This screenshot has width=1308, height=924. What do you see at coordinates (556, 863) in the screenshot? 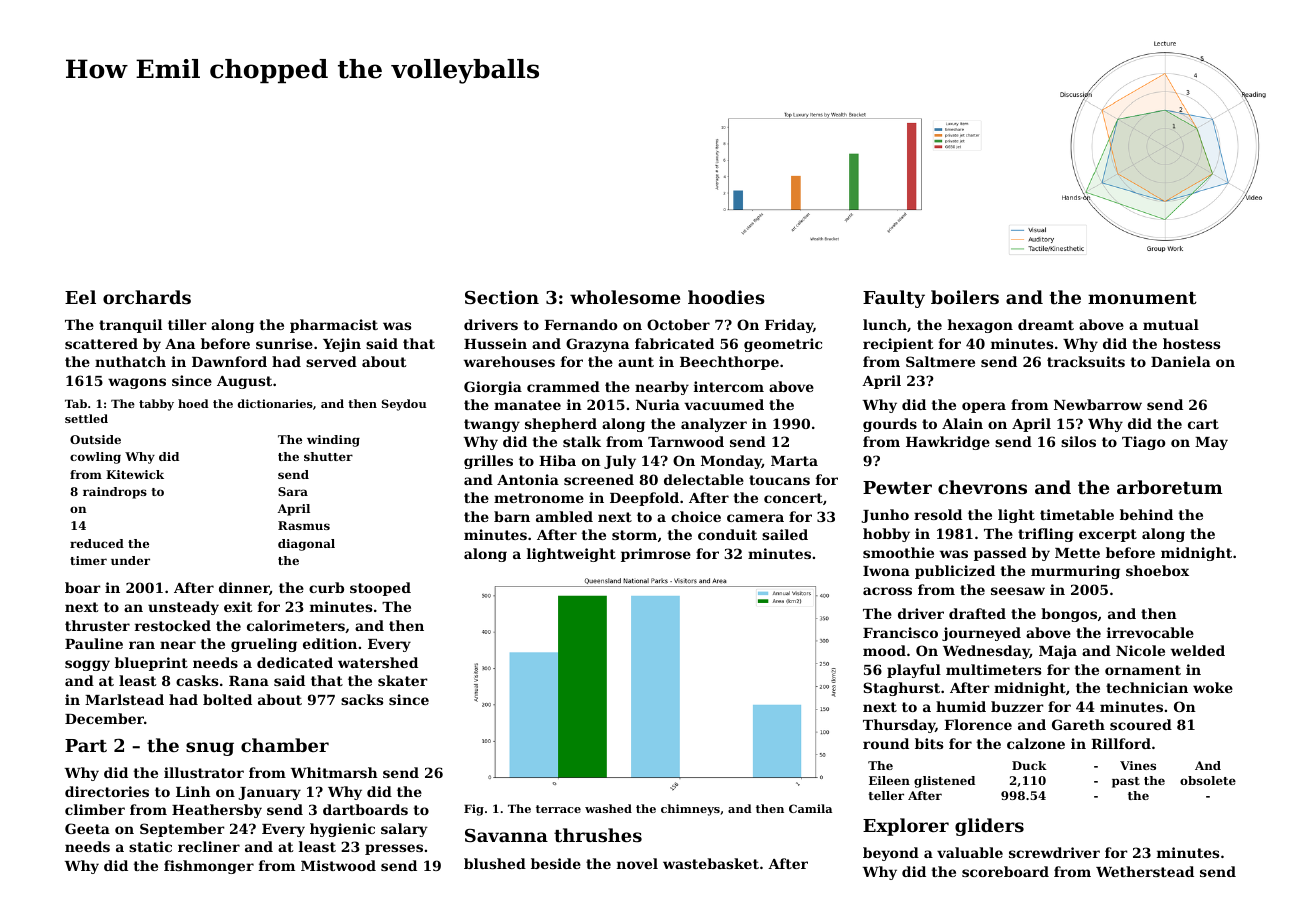
I see `beside` at bounding box center [556, 863].
